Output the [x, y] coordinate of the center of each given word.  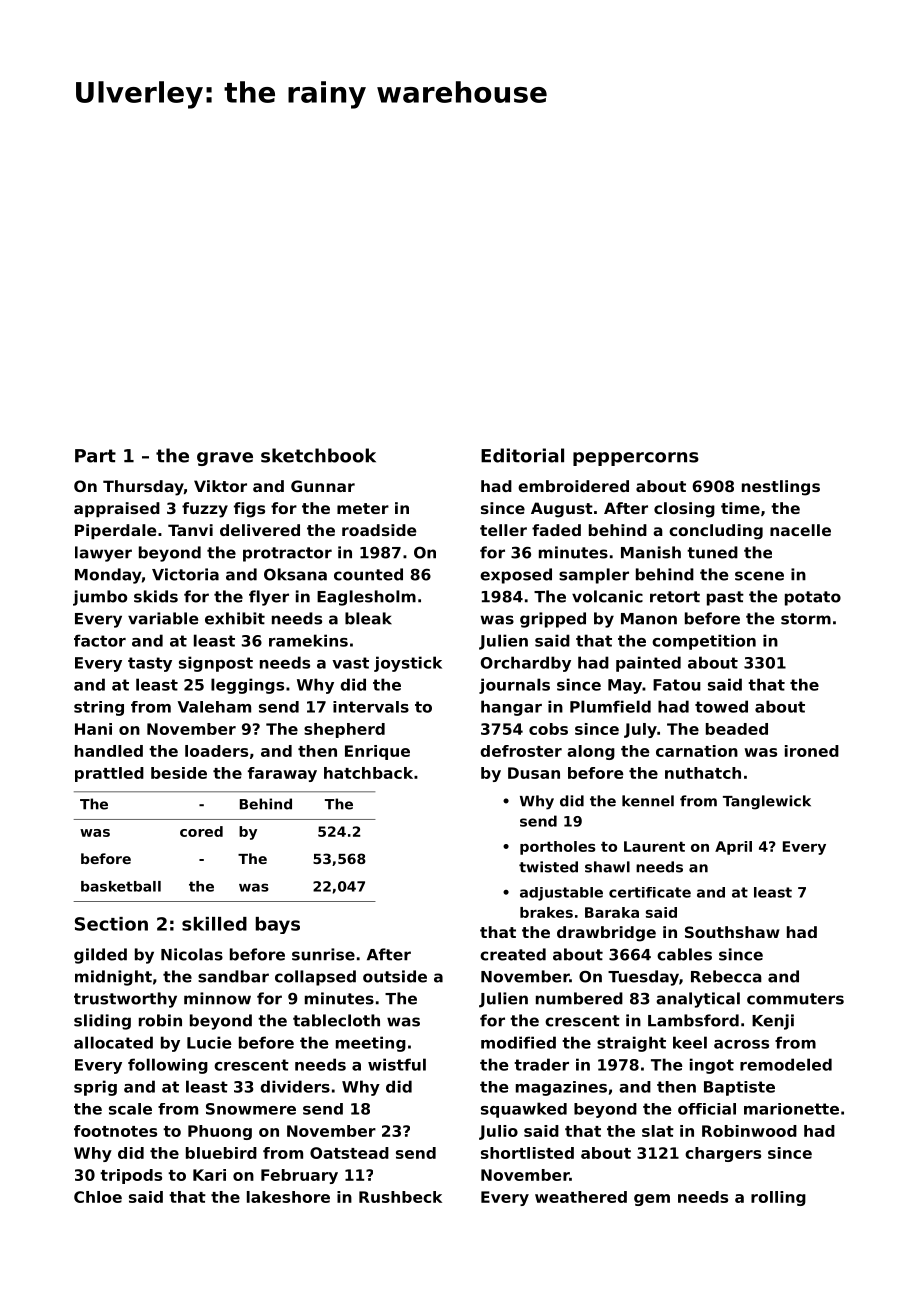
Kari [209, 1175]
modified [518, 1042]
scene [759, 576]
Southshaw [732, 932]
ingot [712, 1066]
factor [100, 640]
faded [556, 530]
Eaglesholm [366, 598]
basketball [121, 886]
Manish [651, 552]
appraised [117, 509]
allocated [113, 1042]
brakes [546, 912]
